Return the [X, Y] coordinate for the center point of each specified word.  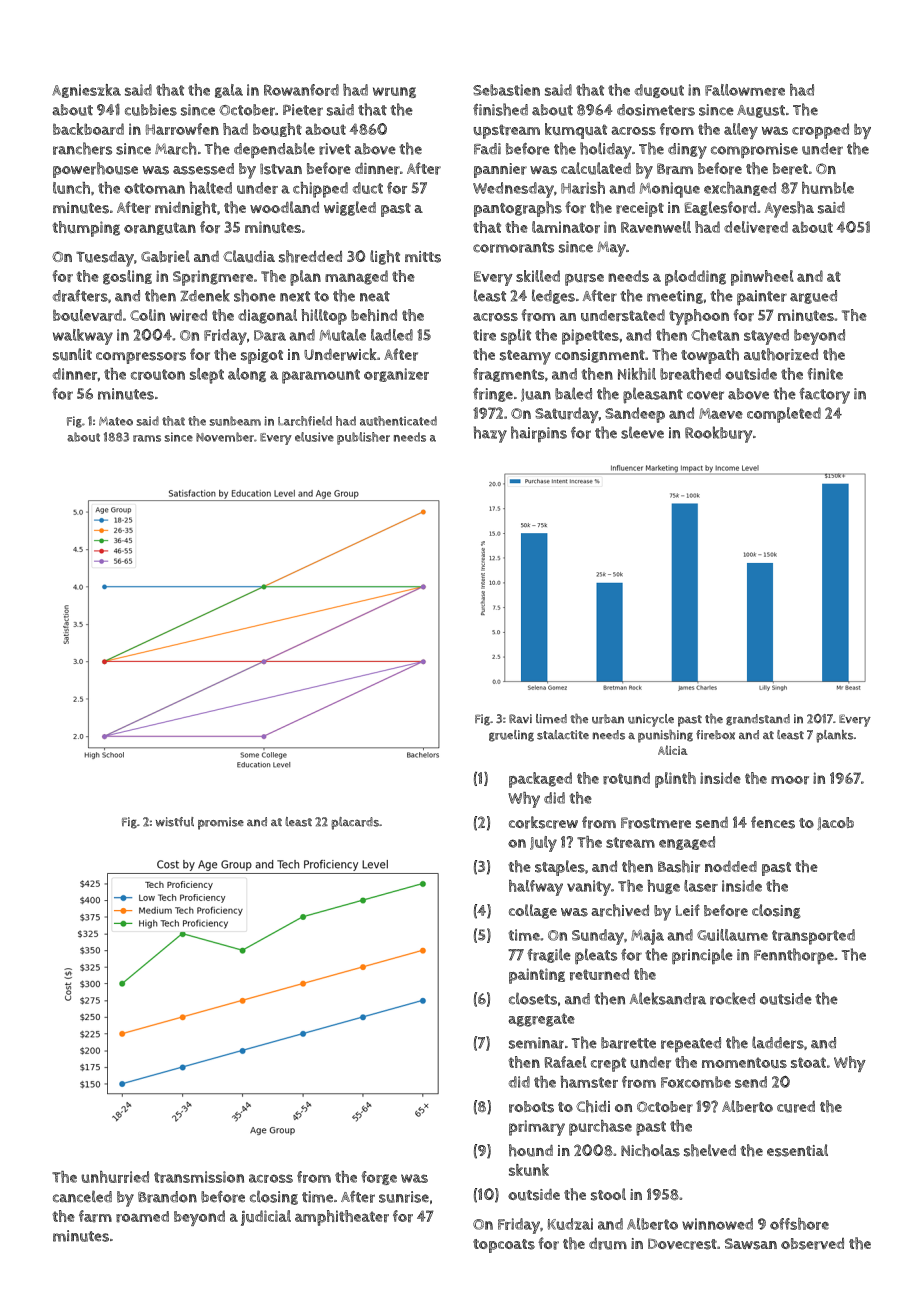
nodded [731, 866]
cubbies [151, 110]
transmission [199, 1177]
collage [533, 911]
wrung [394, 92]
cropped [820, 131]
